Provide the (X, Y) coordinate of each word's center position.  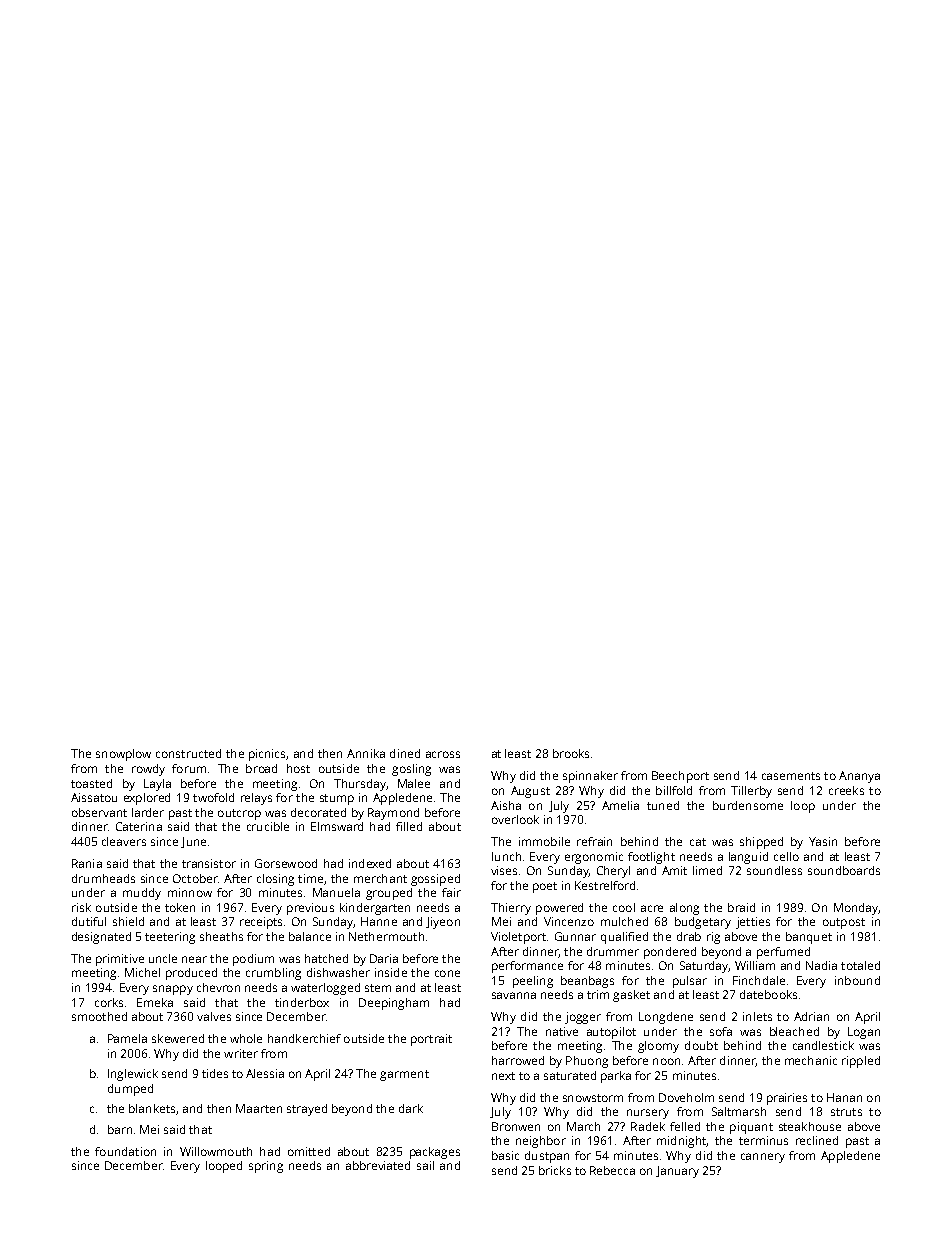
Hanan (844, 1097)
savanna (514, 995)
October (195, 878)
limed (707, 870)
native (562, 1031)
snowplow (123, 755)
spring (266, 1167)
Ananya (859, 777)
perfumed (783, 953)
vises (504, 870)
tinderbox (302, 1002)
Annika (366, 753)
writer (241, 1053)
